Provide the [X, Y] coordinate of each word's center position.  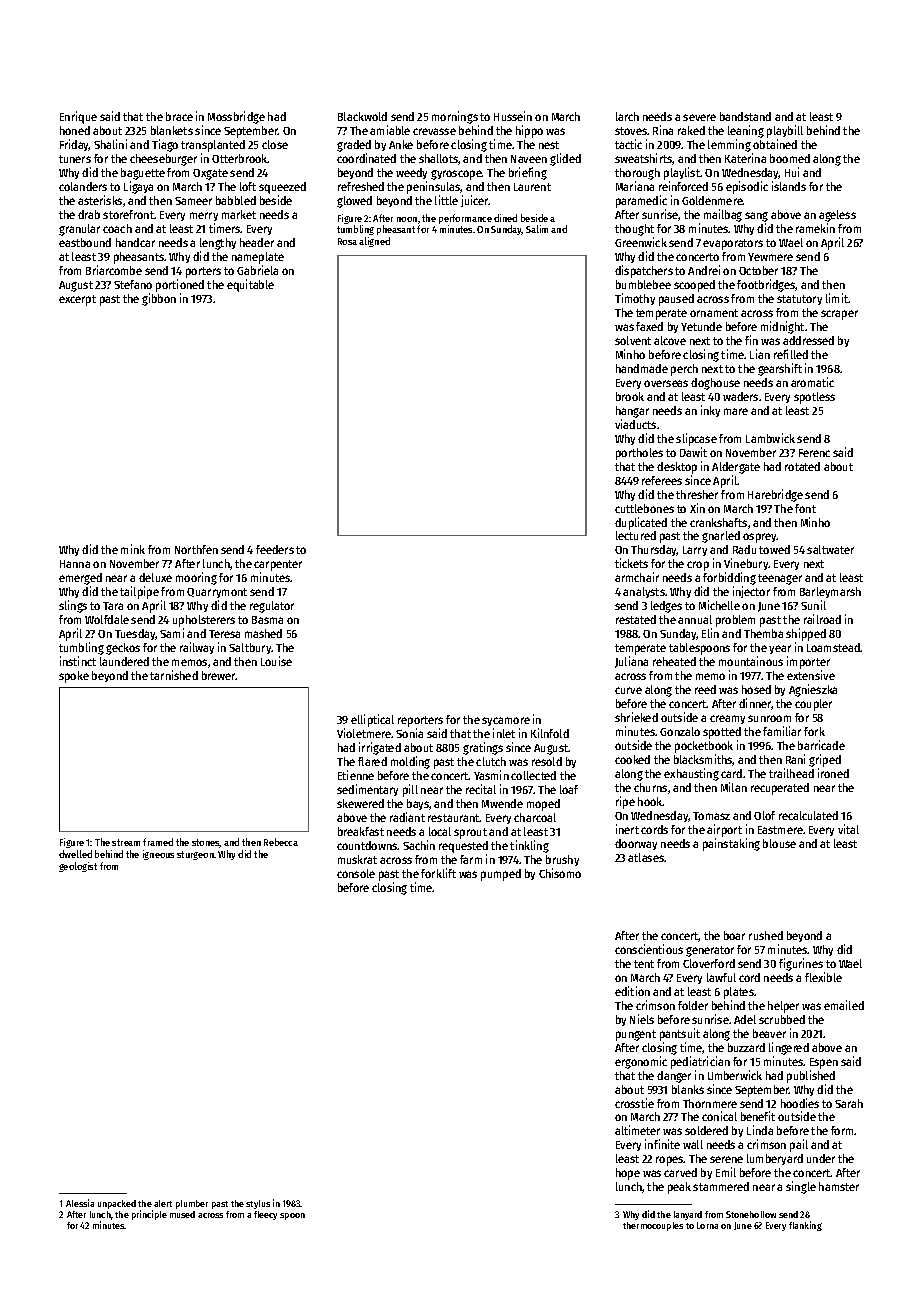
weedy [411, 173]
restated [636, 619]
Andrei [704, 270]
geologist [78, 867]
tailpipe [139, 592]
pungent [636, 1035]
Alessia [80, 1203]
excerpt [77, 300]
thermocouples [653, 1226]
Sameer [193, 201]
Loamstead [833, 647]
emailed [844, 1005]
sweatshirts [644, 159]
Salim [537, 229]
